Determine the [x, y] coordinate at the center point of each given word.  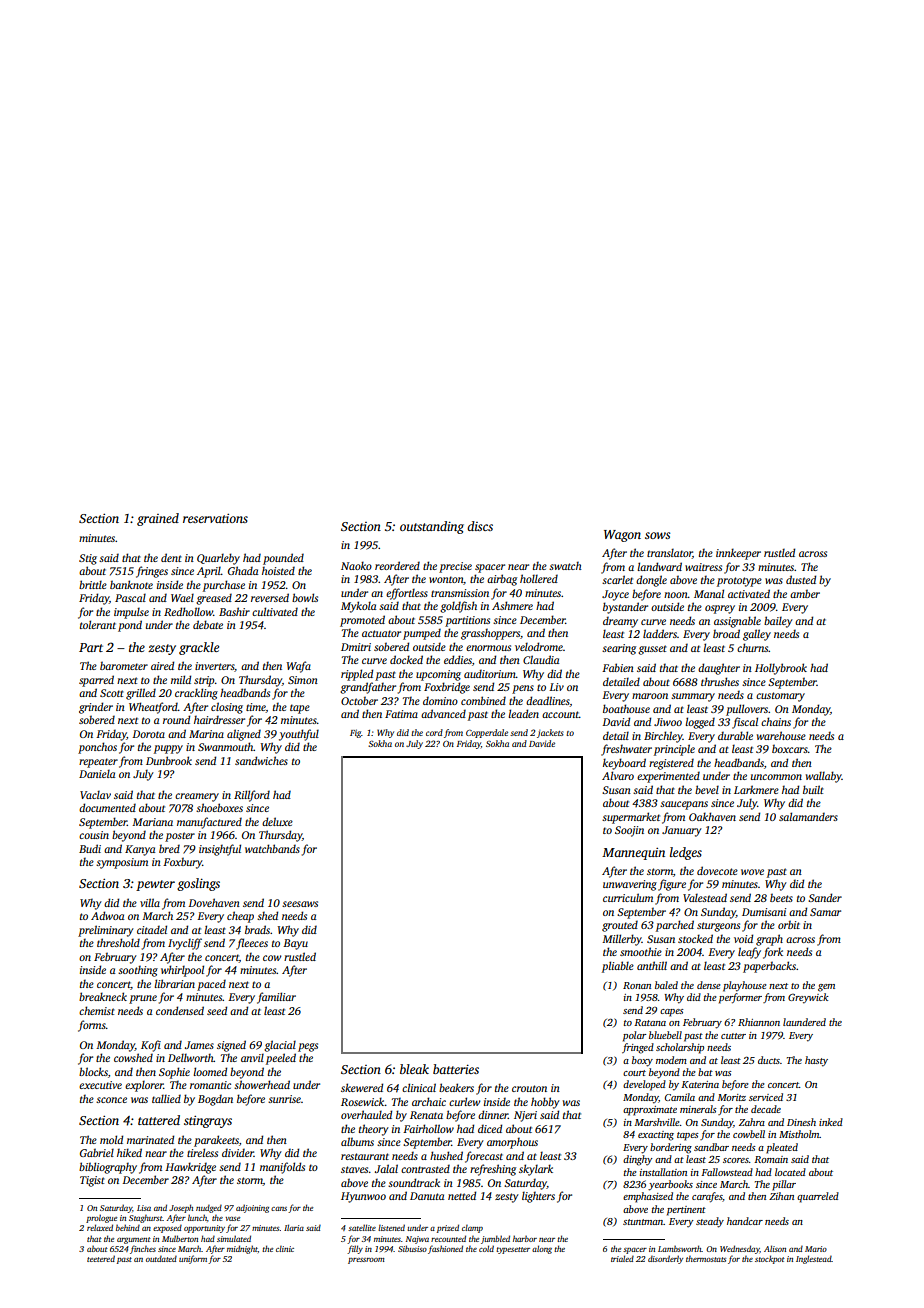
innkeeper [738, 554]
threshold [118, 942]
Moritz [732, 1097]
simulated [234, 1238]
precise [455, 567]
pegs [308, 1047]
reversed [270, 597]
